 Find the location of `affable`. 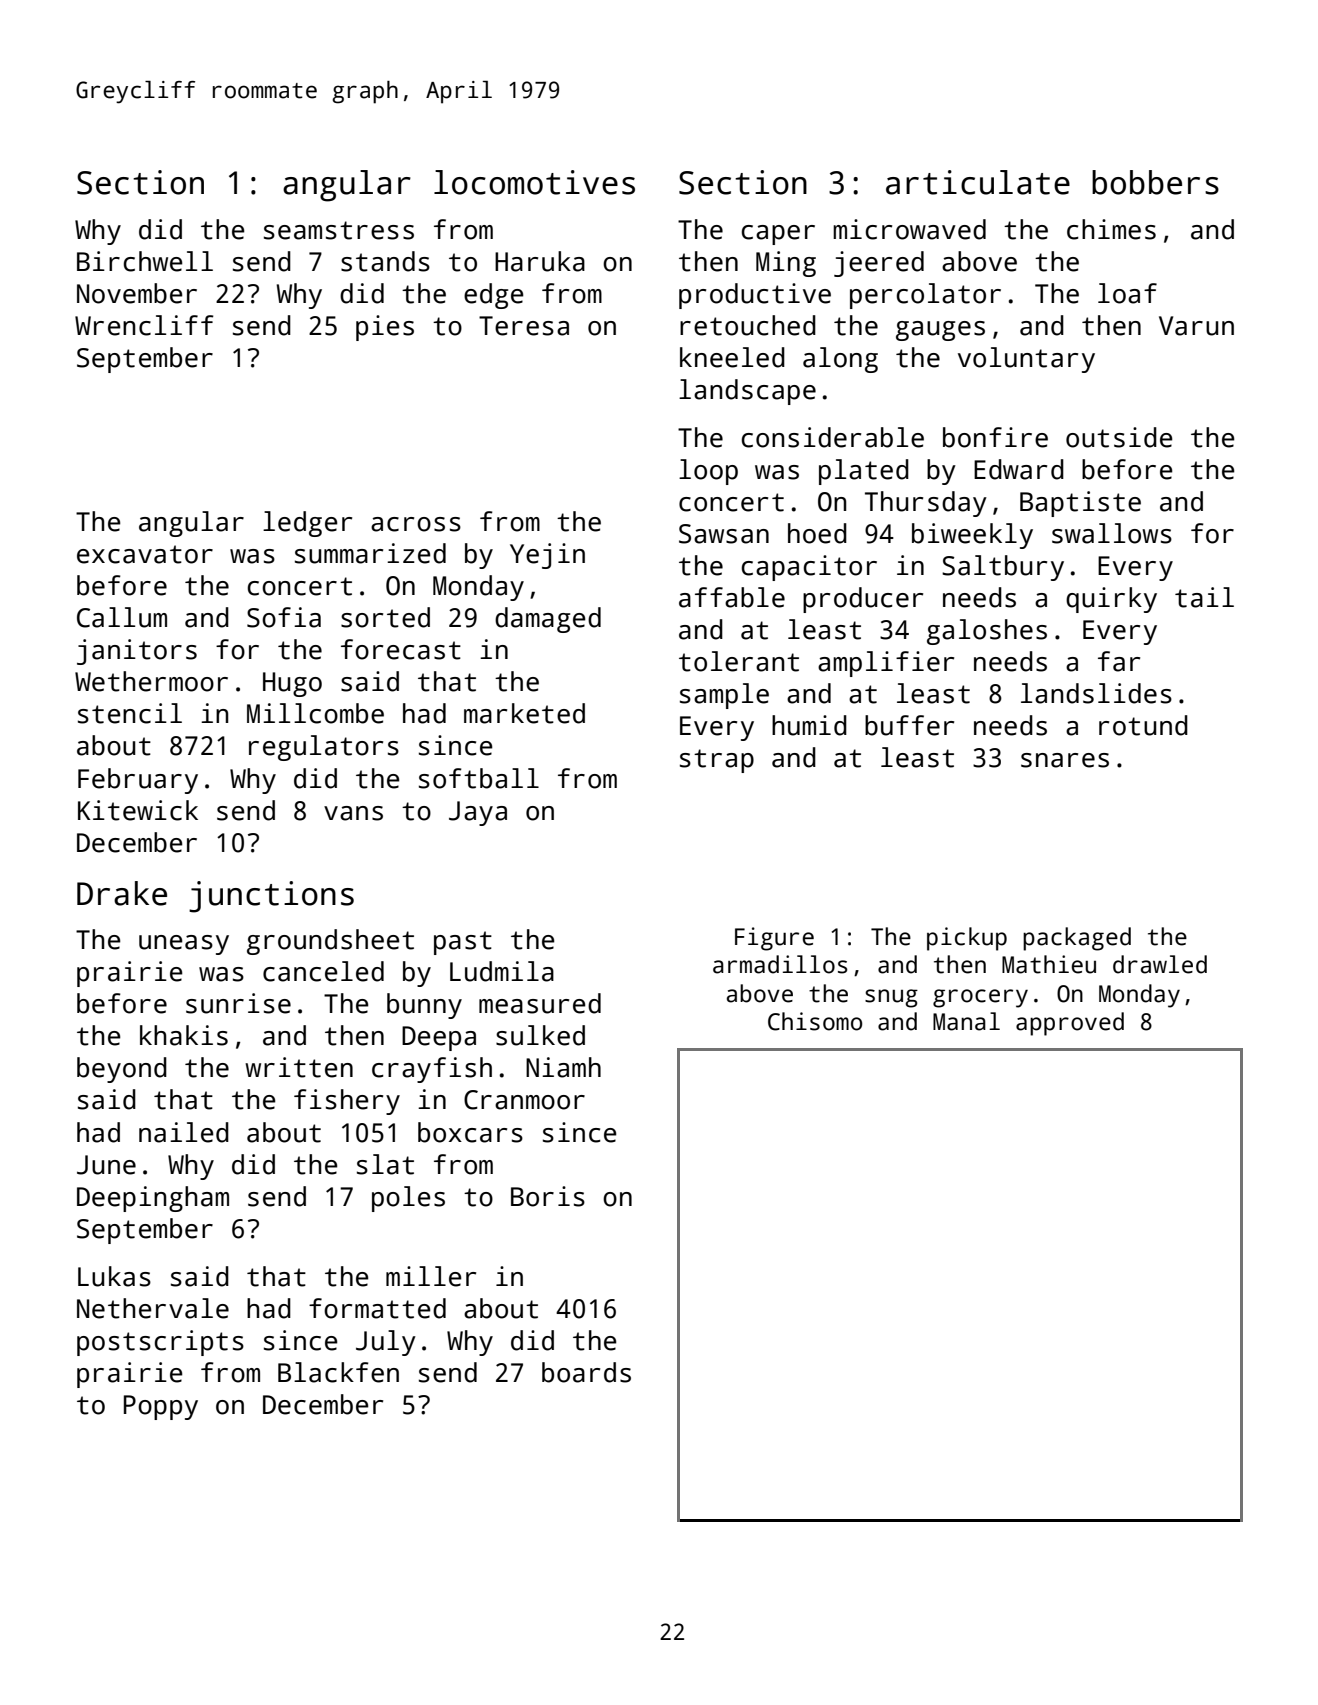

affable is located at coordinates (732, 597).
